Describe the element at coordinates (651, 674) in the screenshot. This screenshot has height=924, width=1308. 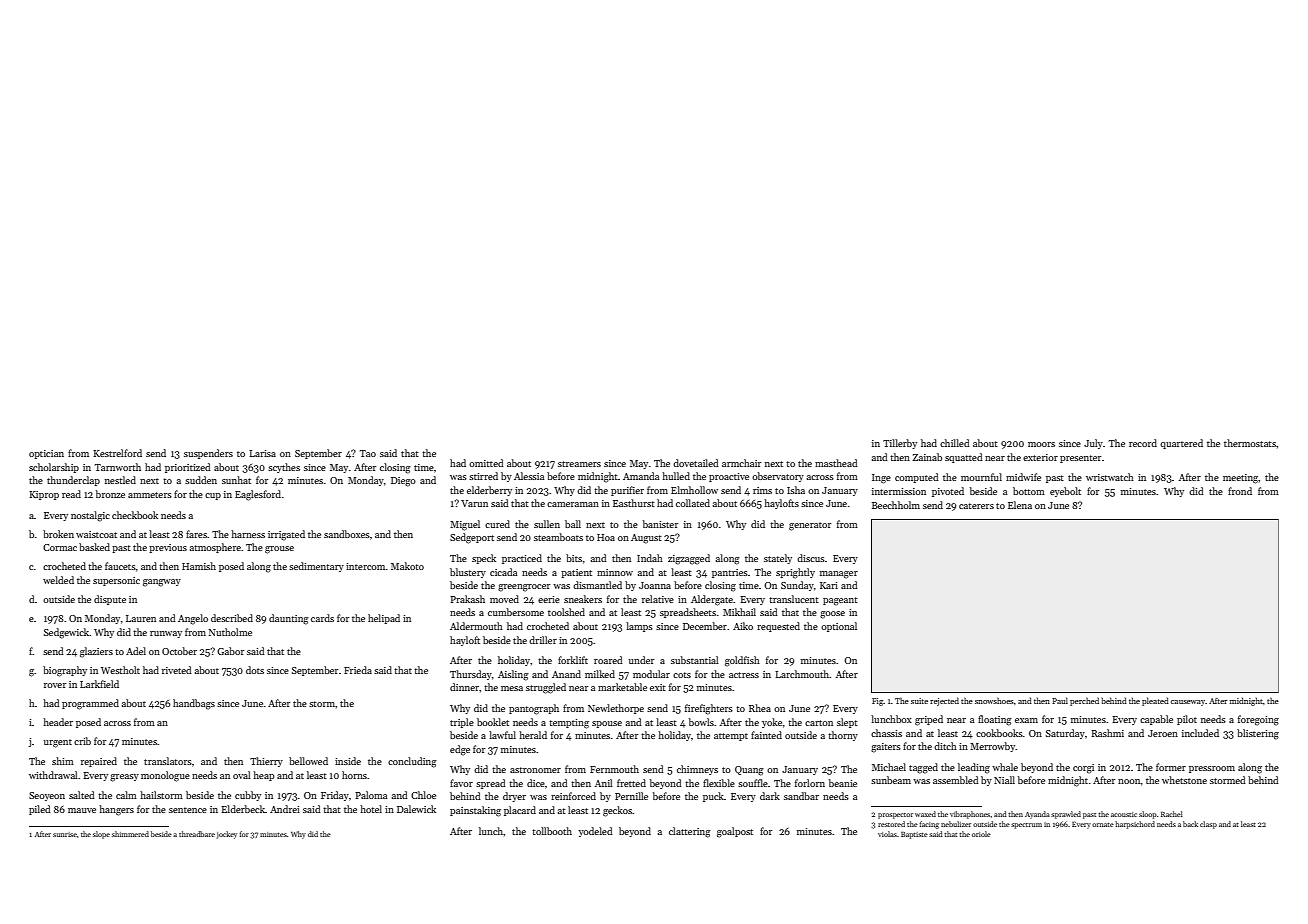
I see `modular` at that location.
